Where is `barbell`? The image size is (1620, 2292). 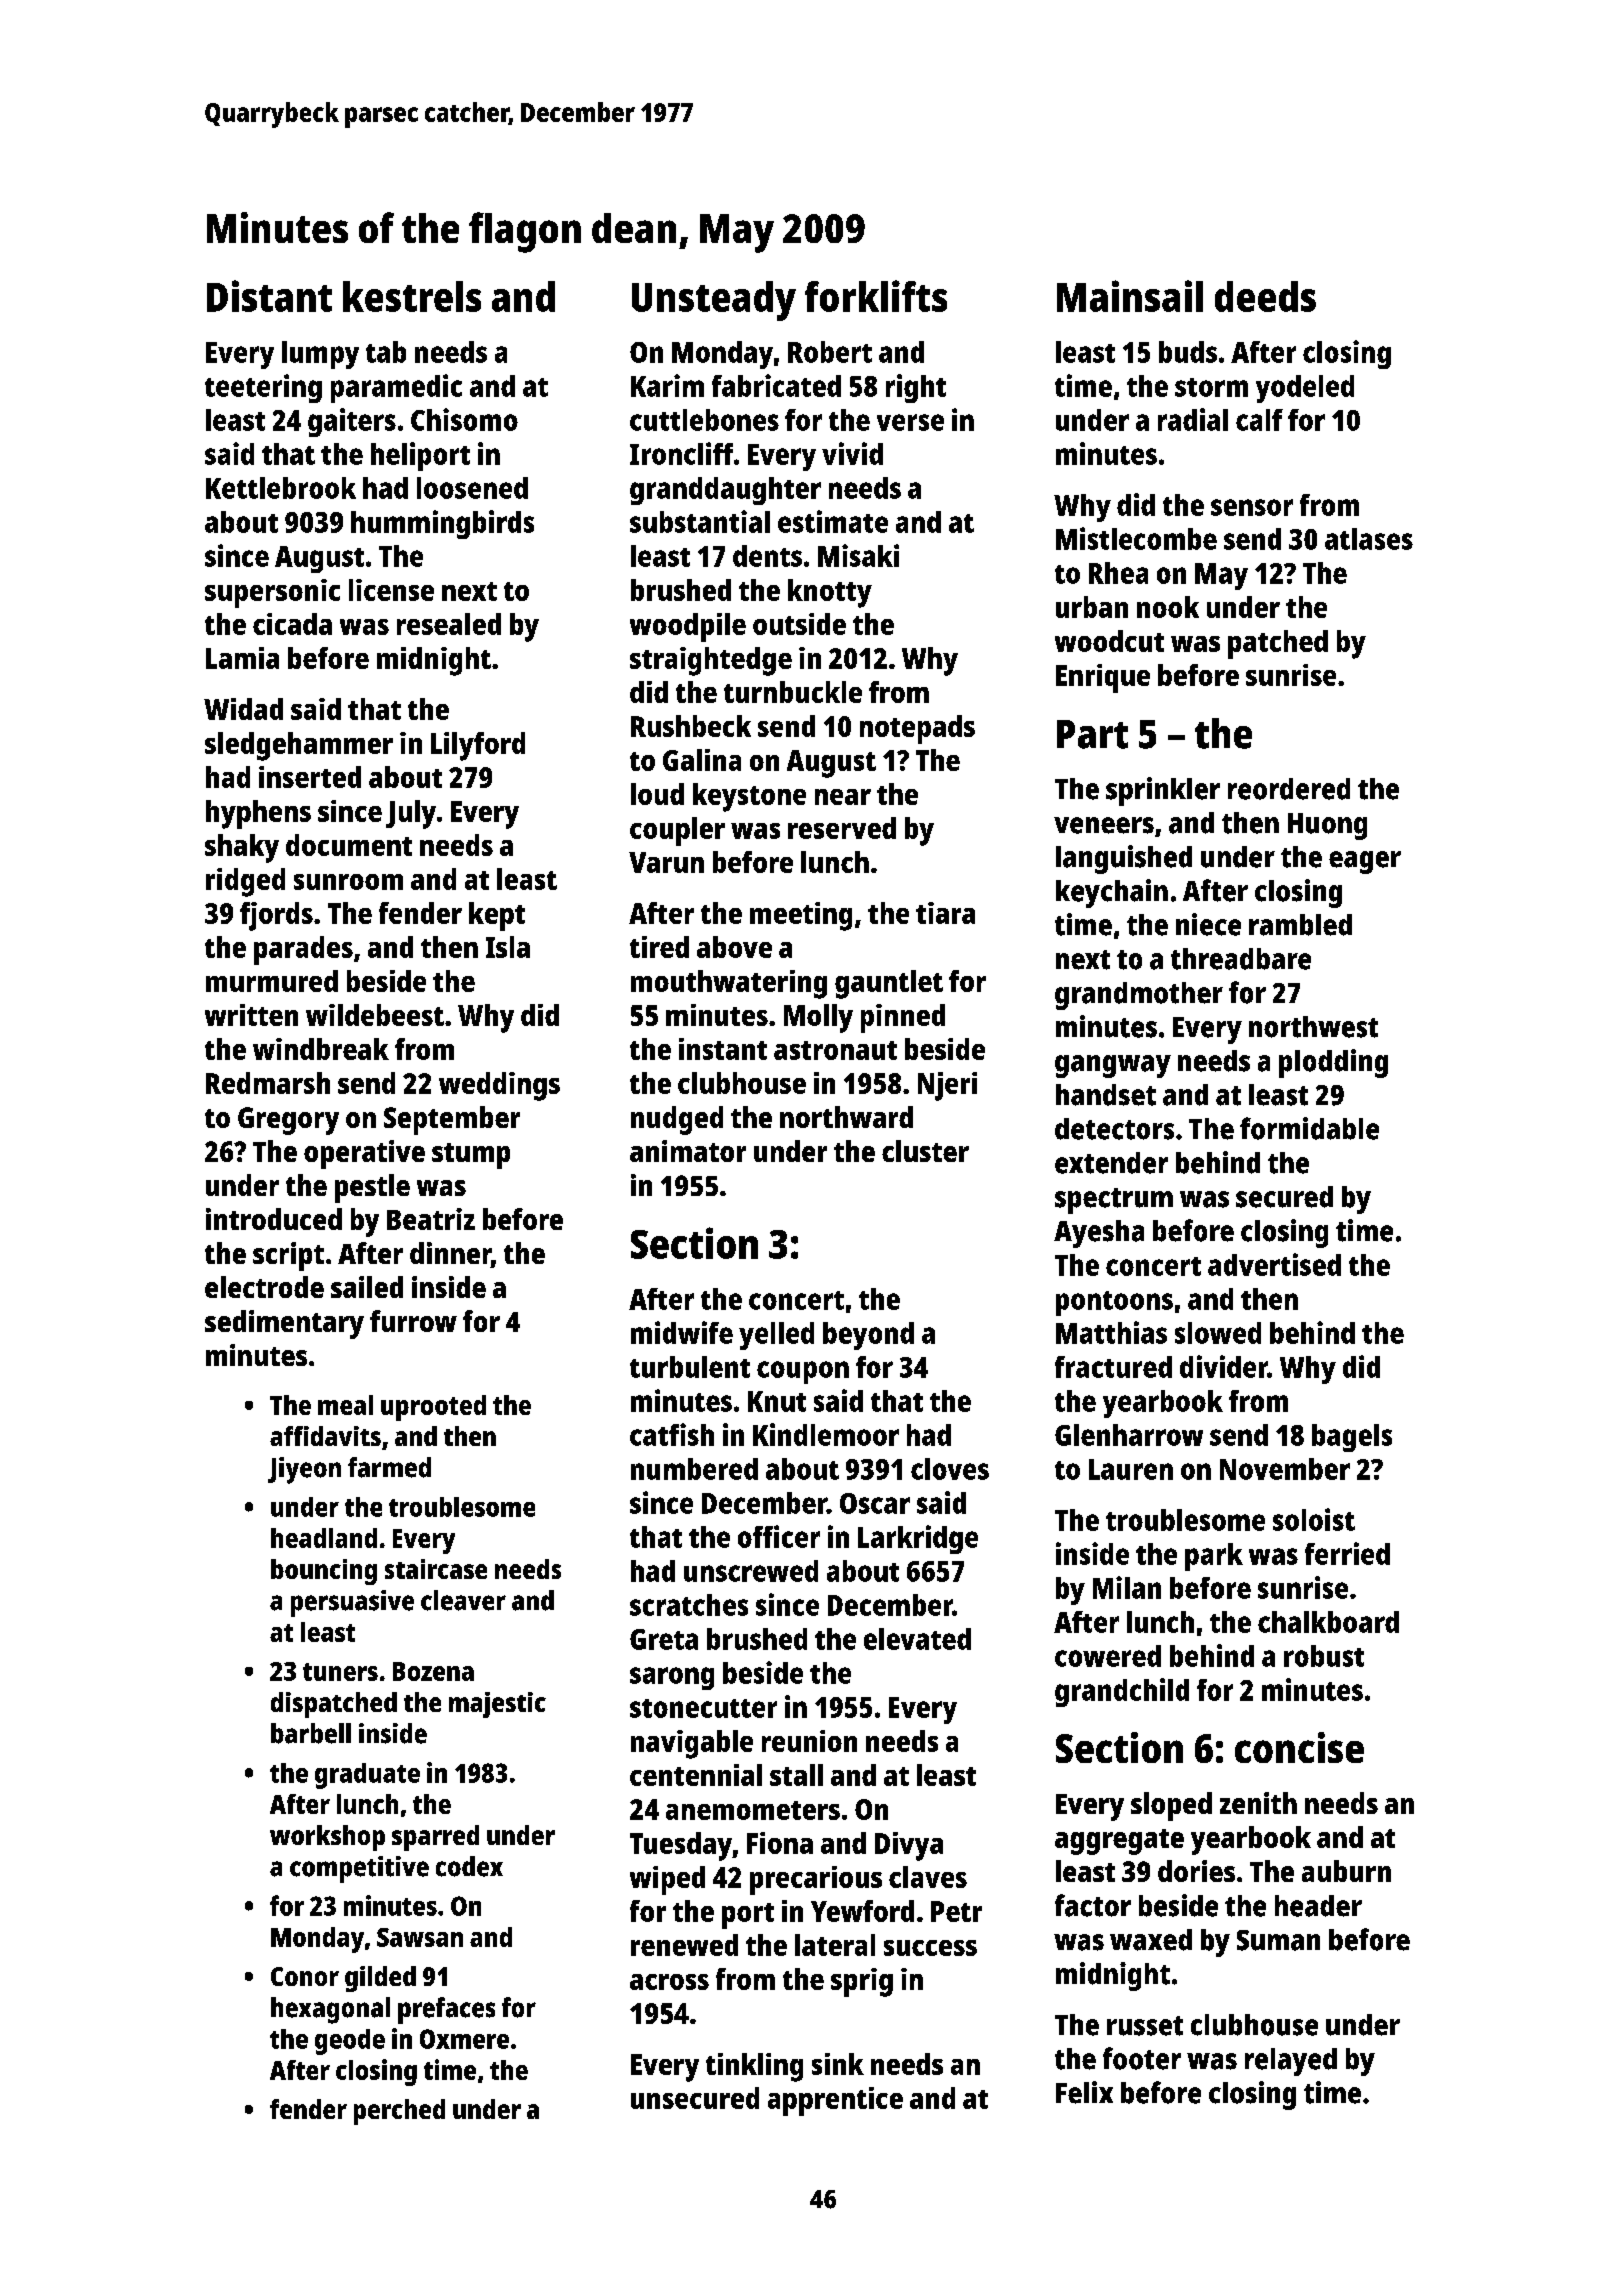 barbell is located at coordinates (311, 1733).
